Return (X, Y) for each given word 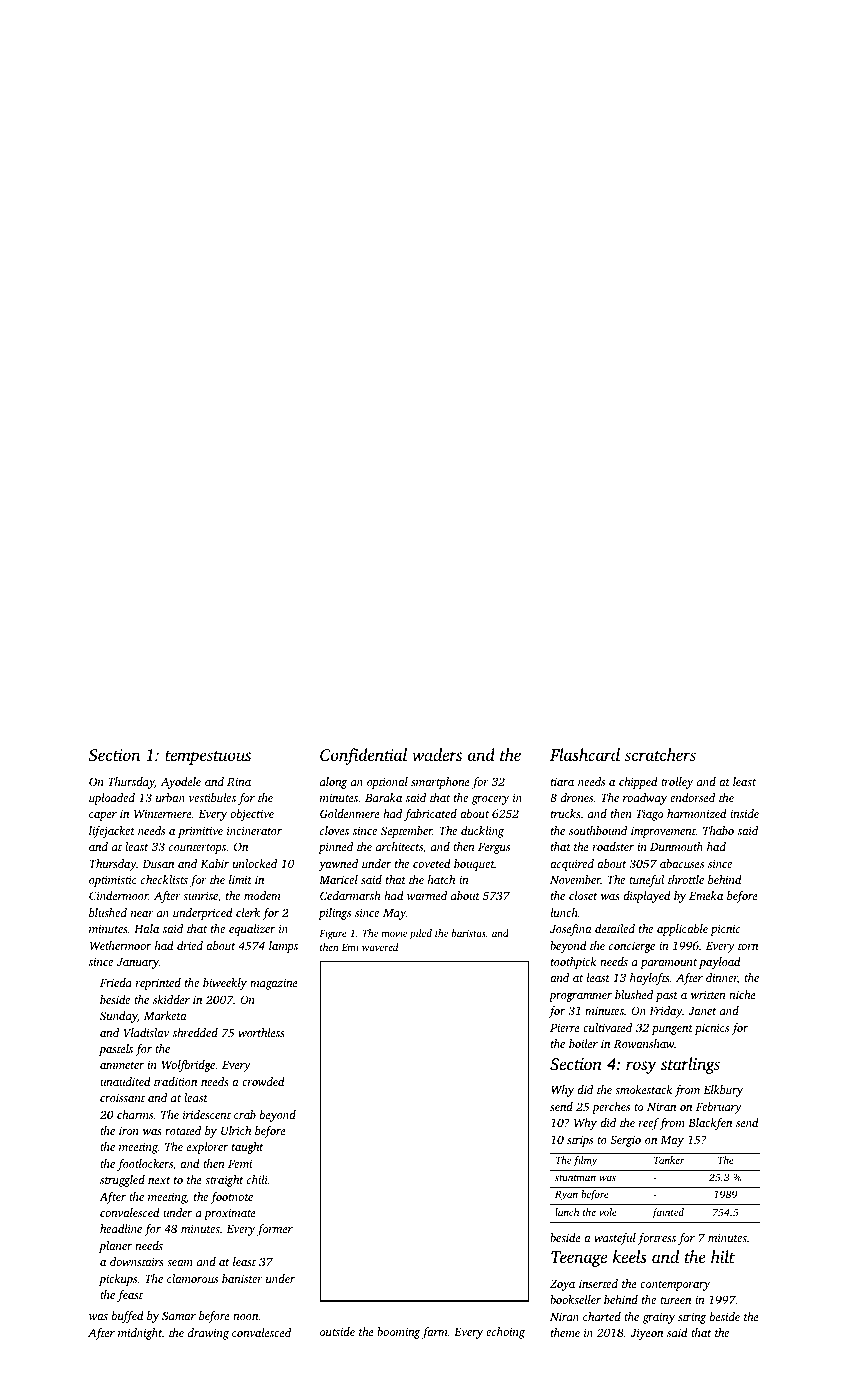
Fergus (494, 848)
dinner (722, 978)
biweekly (225, 984)
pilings (334, 914)
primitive (200, 832)
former (275, 1230)
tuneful (646, 881)
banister (242, 1278)
